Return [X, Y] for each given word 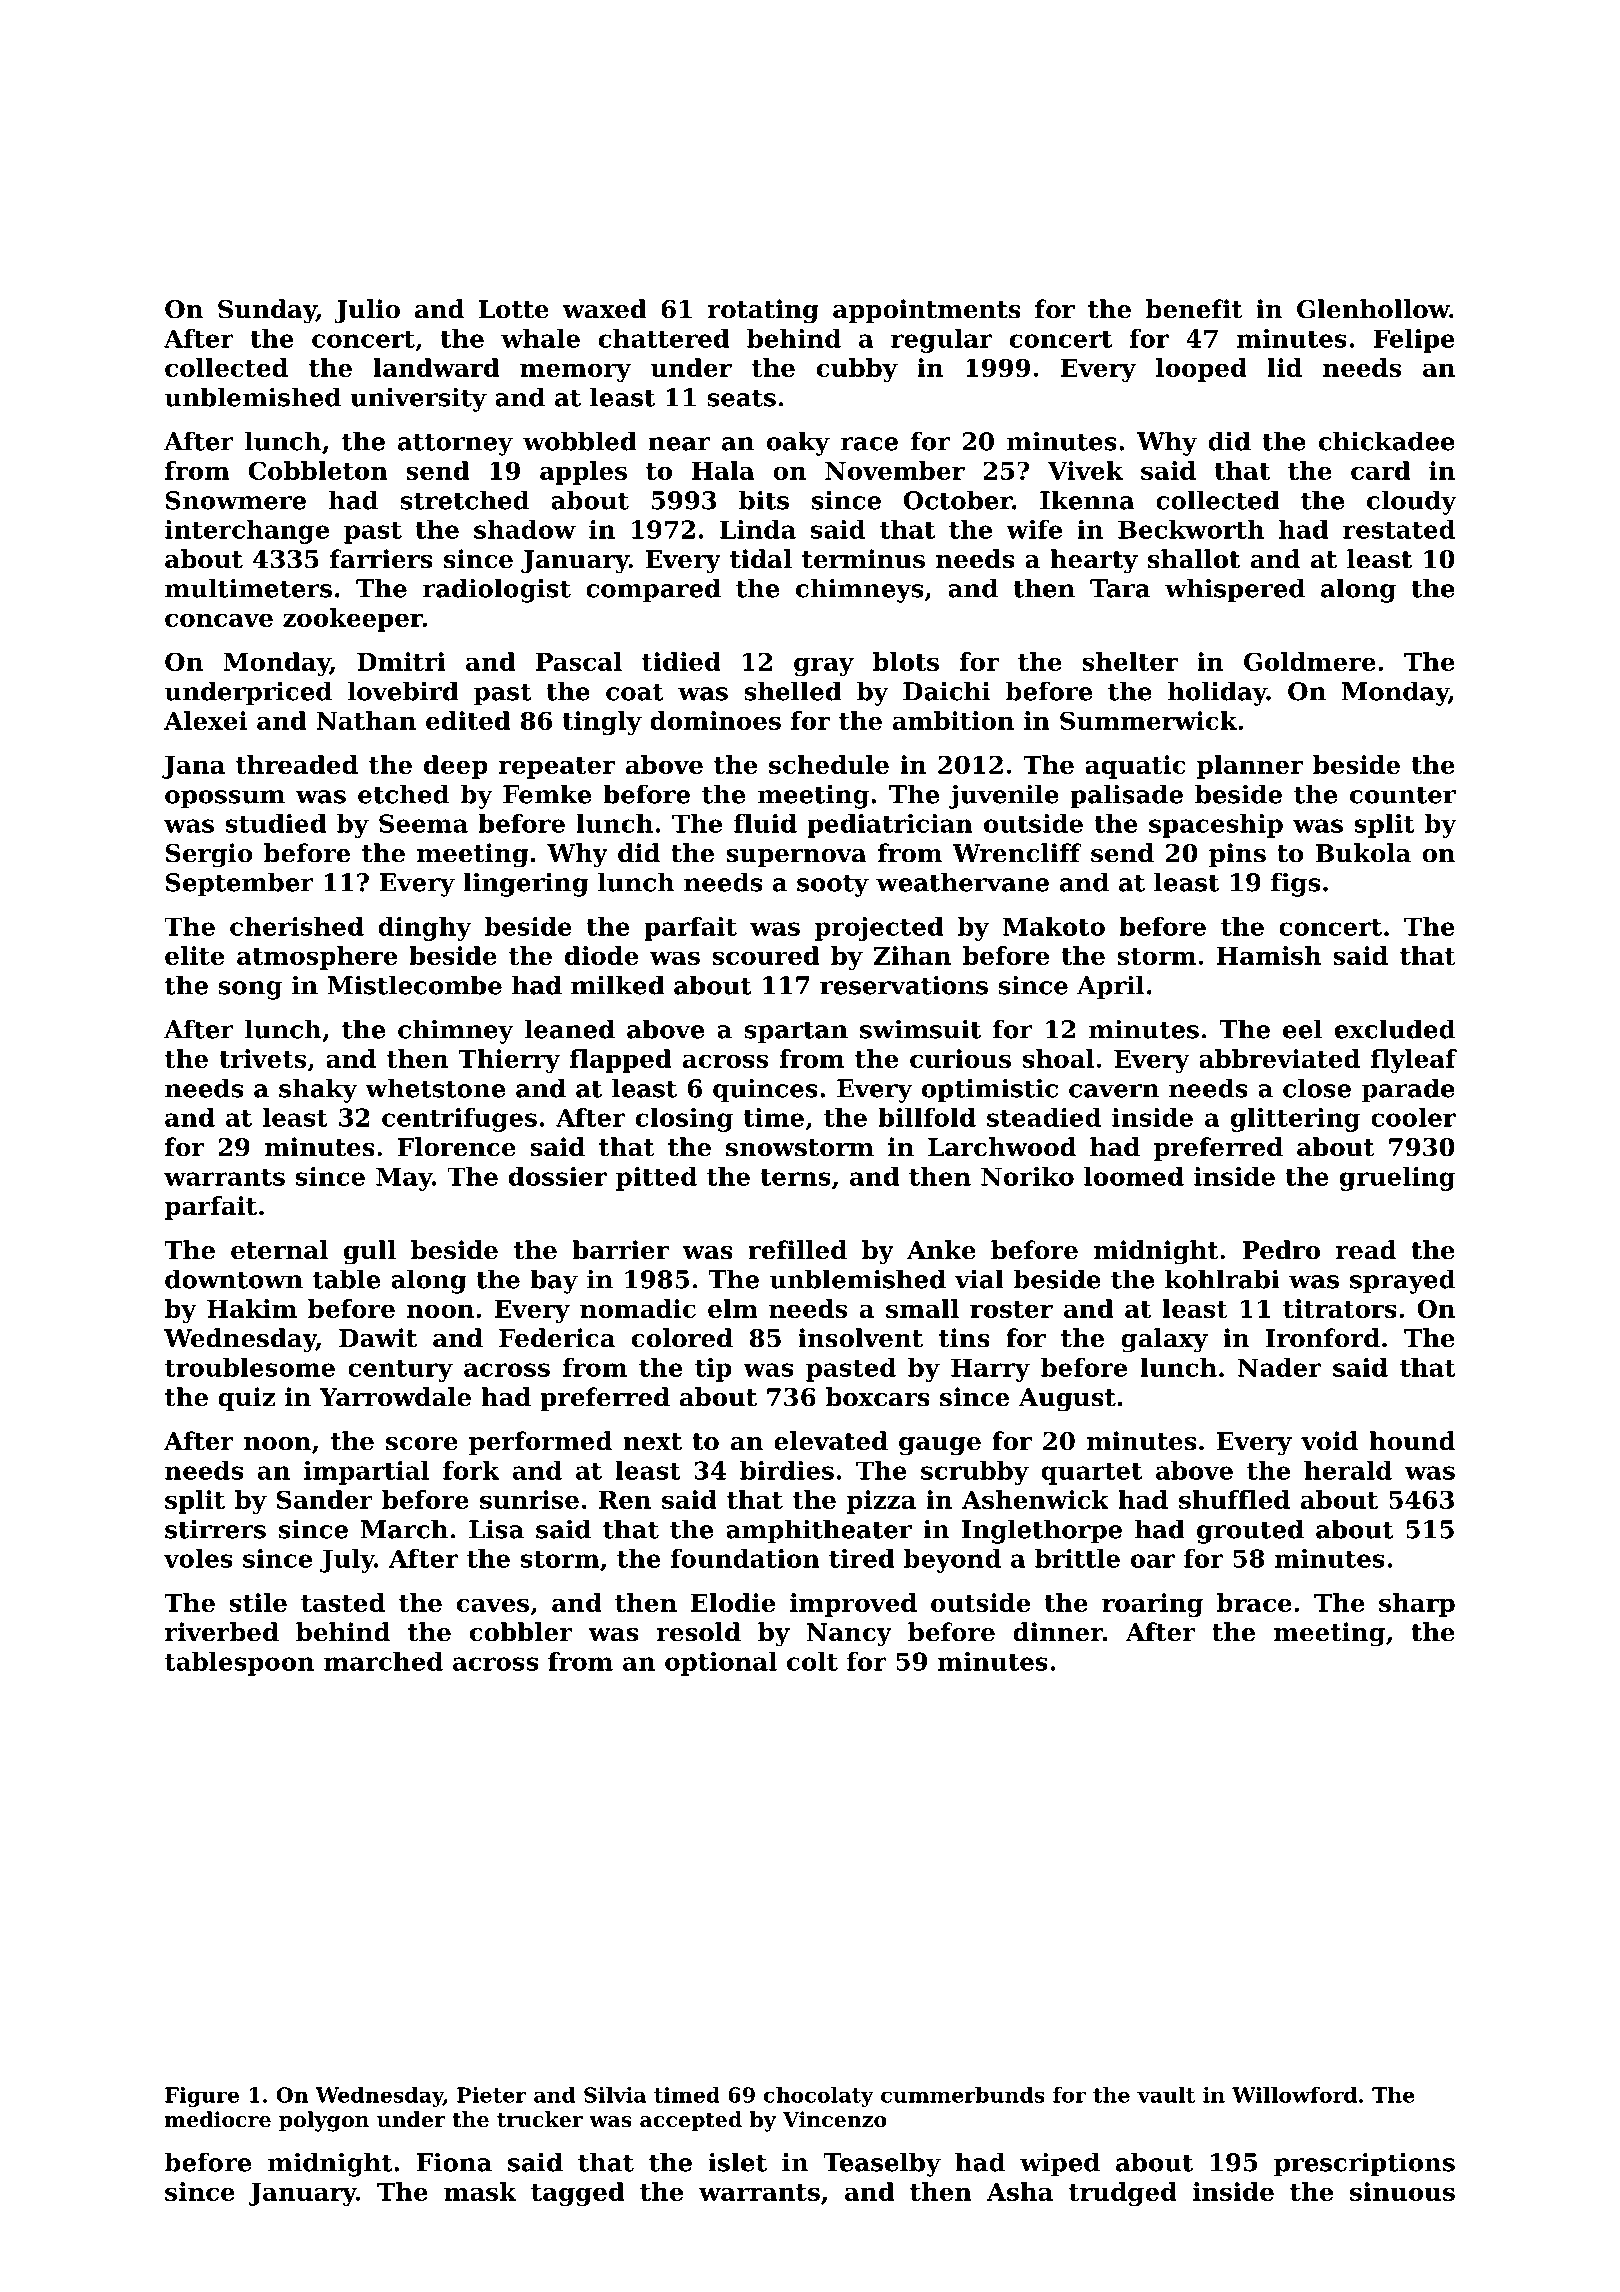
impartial [366, 1473]
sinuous [1402, 2191]
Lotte [514, 309]
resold [699, 1632]
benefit [1194, 309]
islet [737, 2162]
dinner [1058, 1632]
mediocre [218, 2119]
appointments [927, 311]
